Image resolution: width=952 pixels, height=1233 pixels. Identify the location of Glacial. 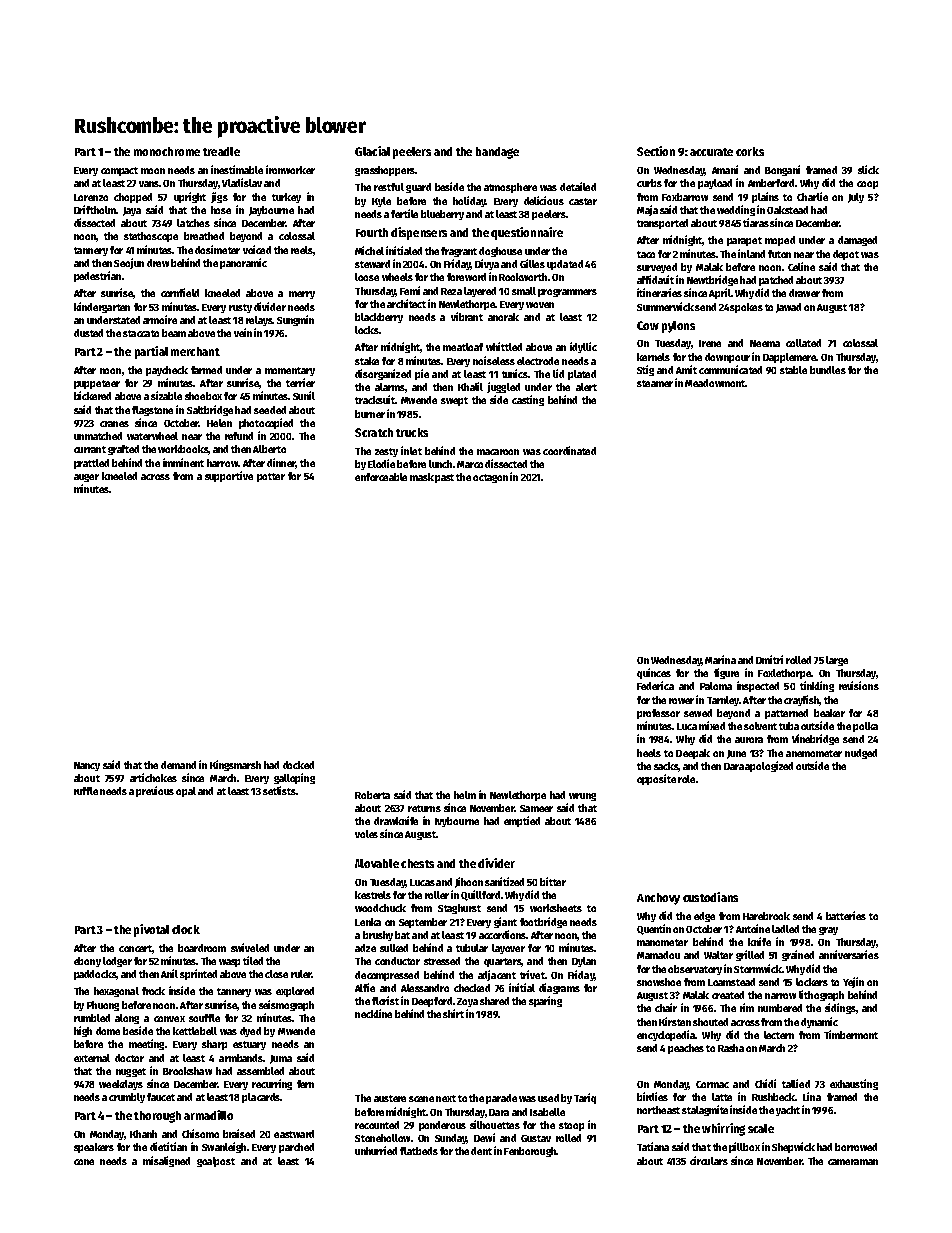
(372, 151).
